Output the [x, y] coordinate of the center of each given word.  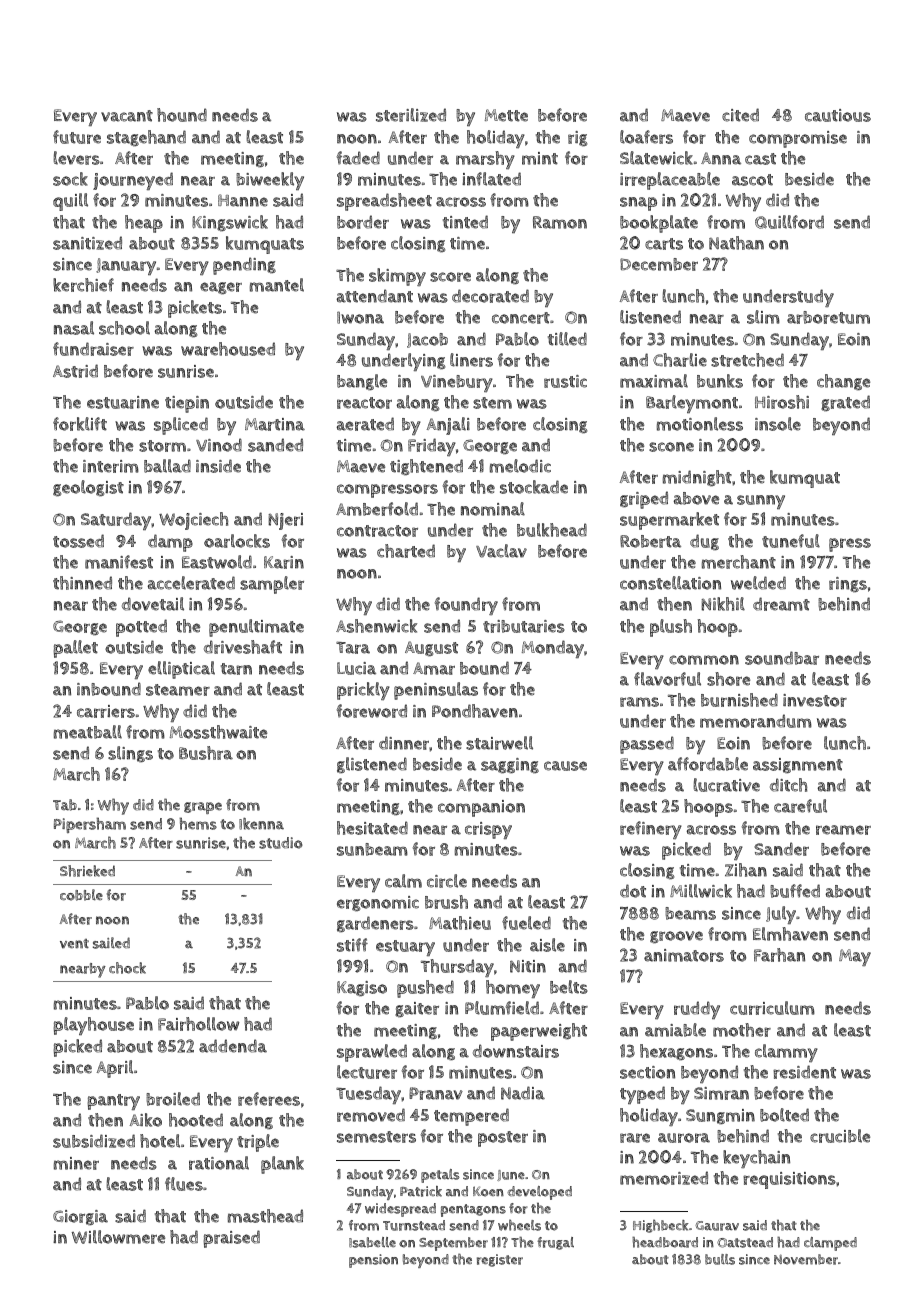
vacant [127, 116]
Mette [506, 115]
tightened [426, 467]
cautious [838, 115]
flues [184, 1184]
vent [74, 944]
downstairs [516, 1051]
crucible [840, 1136]
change [843, 382]
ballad [167, 466]
